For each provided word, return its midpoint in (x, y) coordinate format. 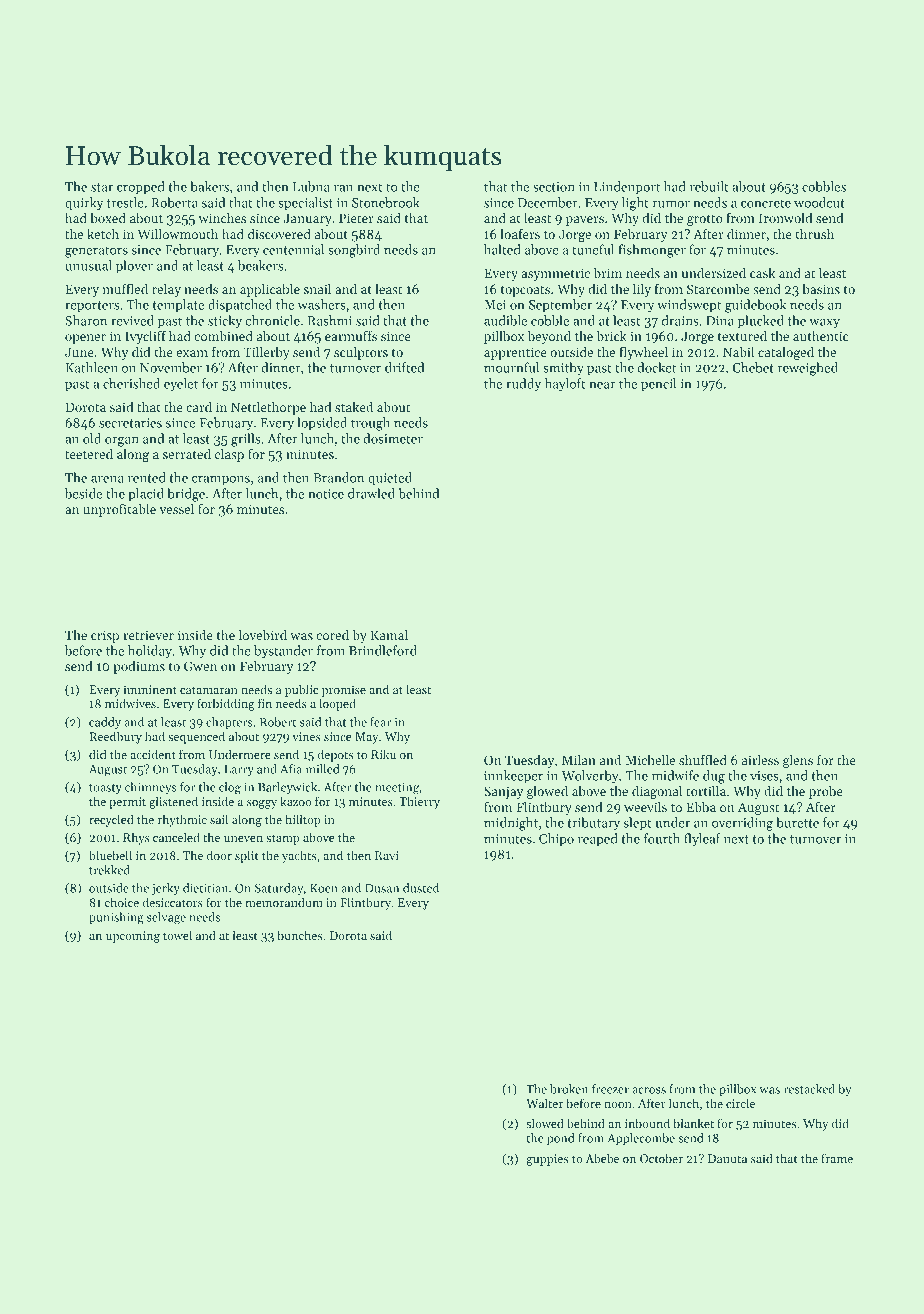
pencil (658, 385)
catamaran (209, 690)
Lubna (311, 186)
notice (326, 494)
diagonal (657, 792)
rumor (671, 204)
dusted (421, 888)
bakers (209, 186)
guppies (547, 1160)
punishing (116, 918)
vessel (176, 509)
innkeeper (513, 777)
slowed (545, 1123)
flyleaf (702, 840)
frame (837, 1158)
